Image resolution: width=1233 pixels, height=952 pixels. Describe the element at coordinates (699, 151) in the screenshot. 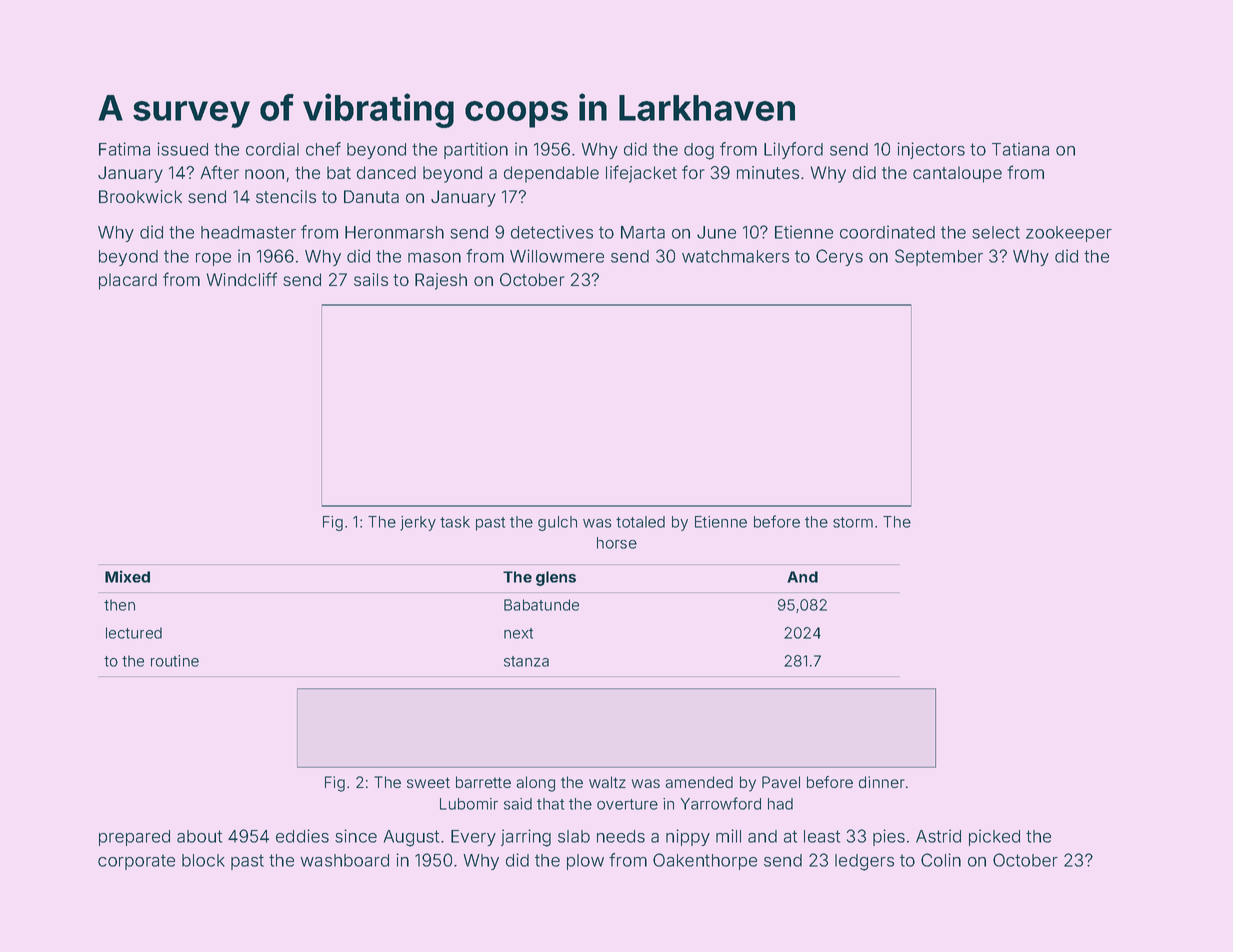

I see `dog` at that location.
